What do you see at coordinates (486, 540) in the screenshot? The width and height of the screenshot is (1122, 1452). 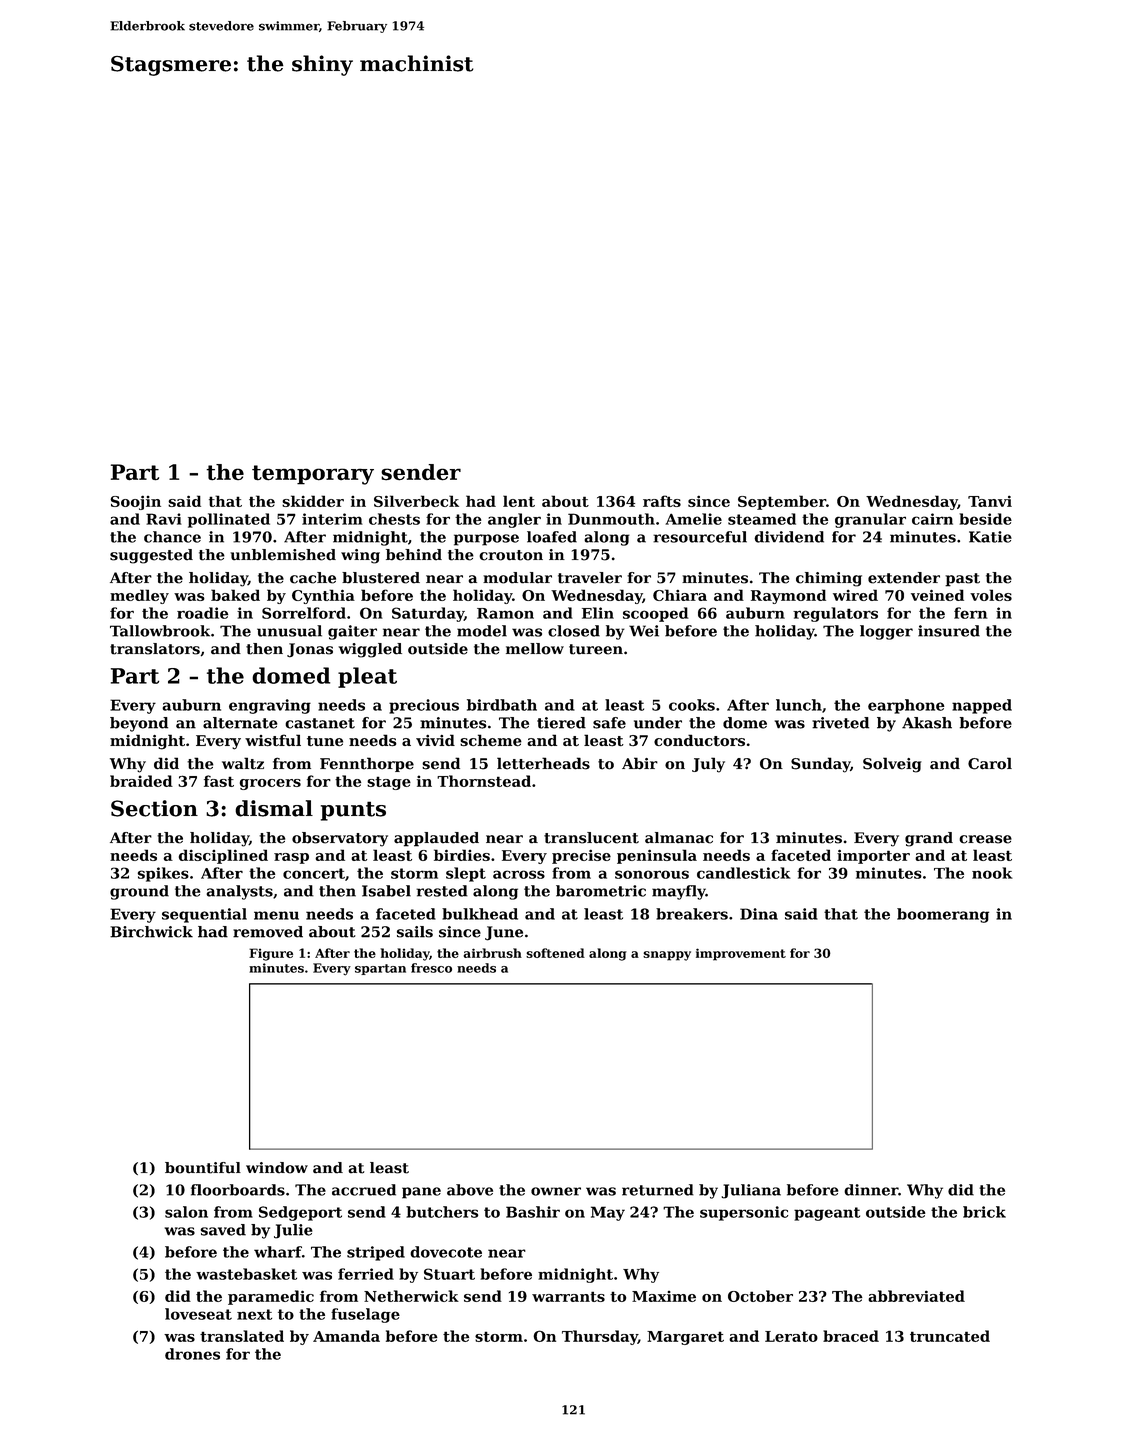 I see `purpose` at bounding box center [486, 540].
